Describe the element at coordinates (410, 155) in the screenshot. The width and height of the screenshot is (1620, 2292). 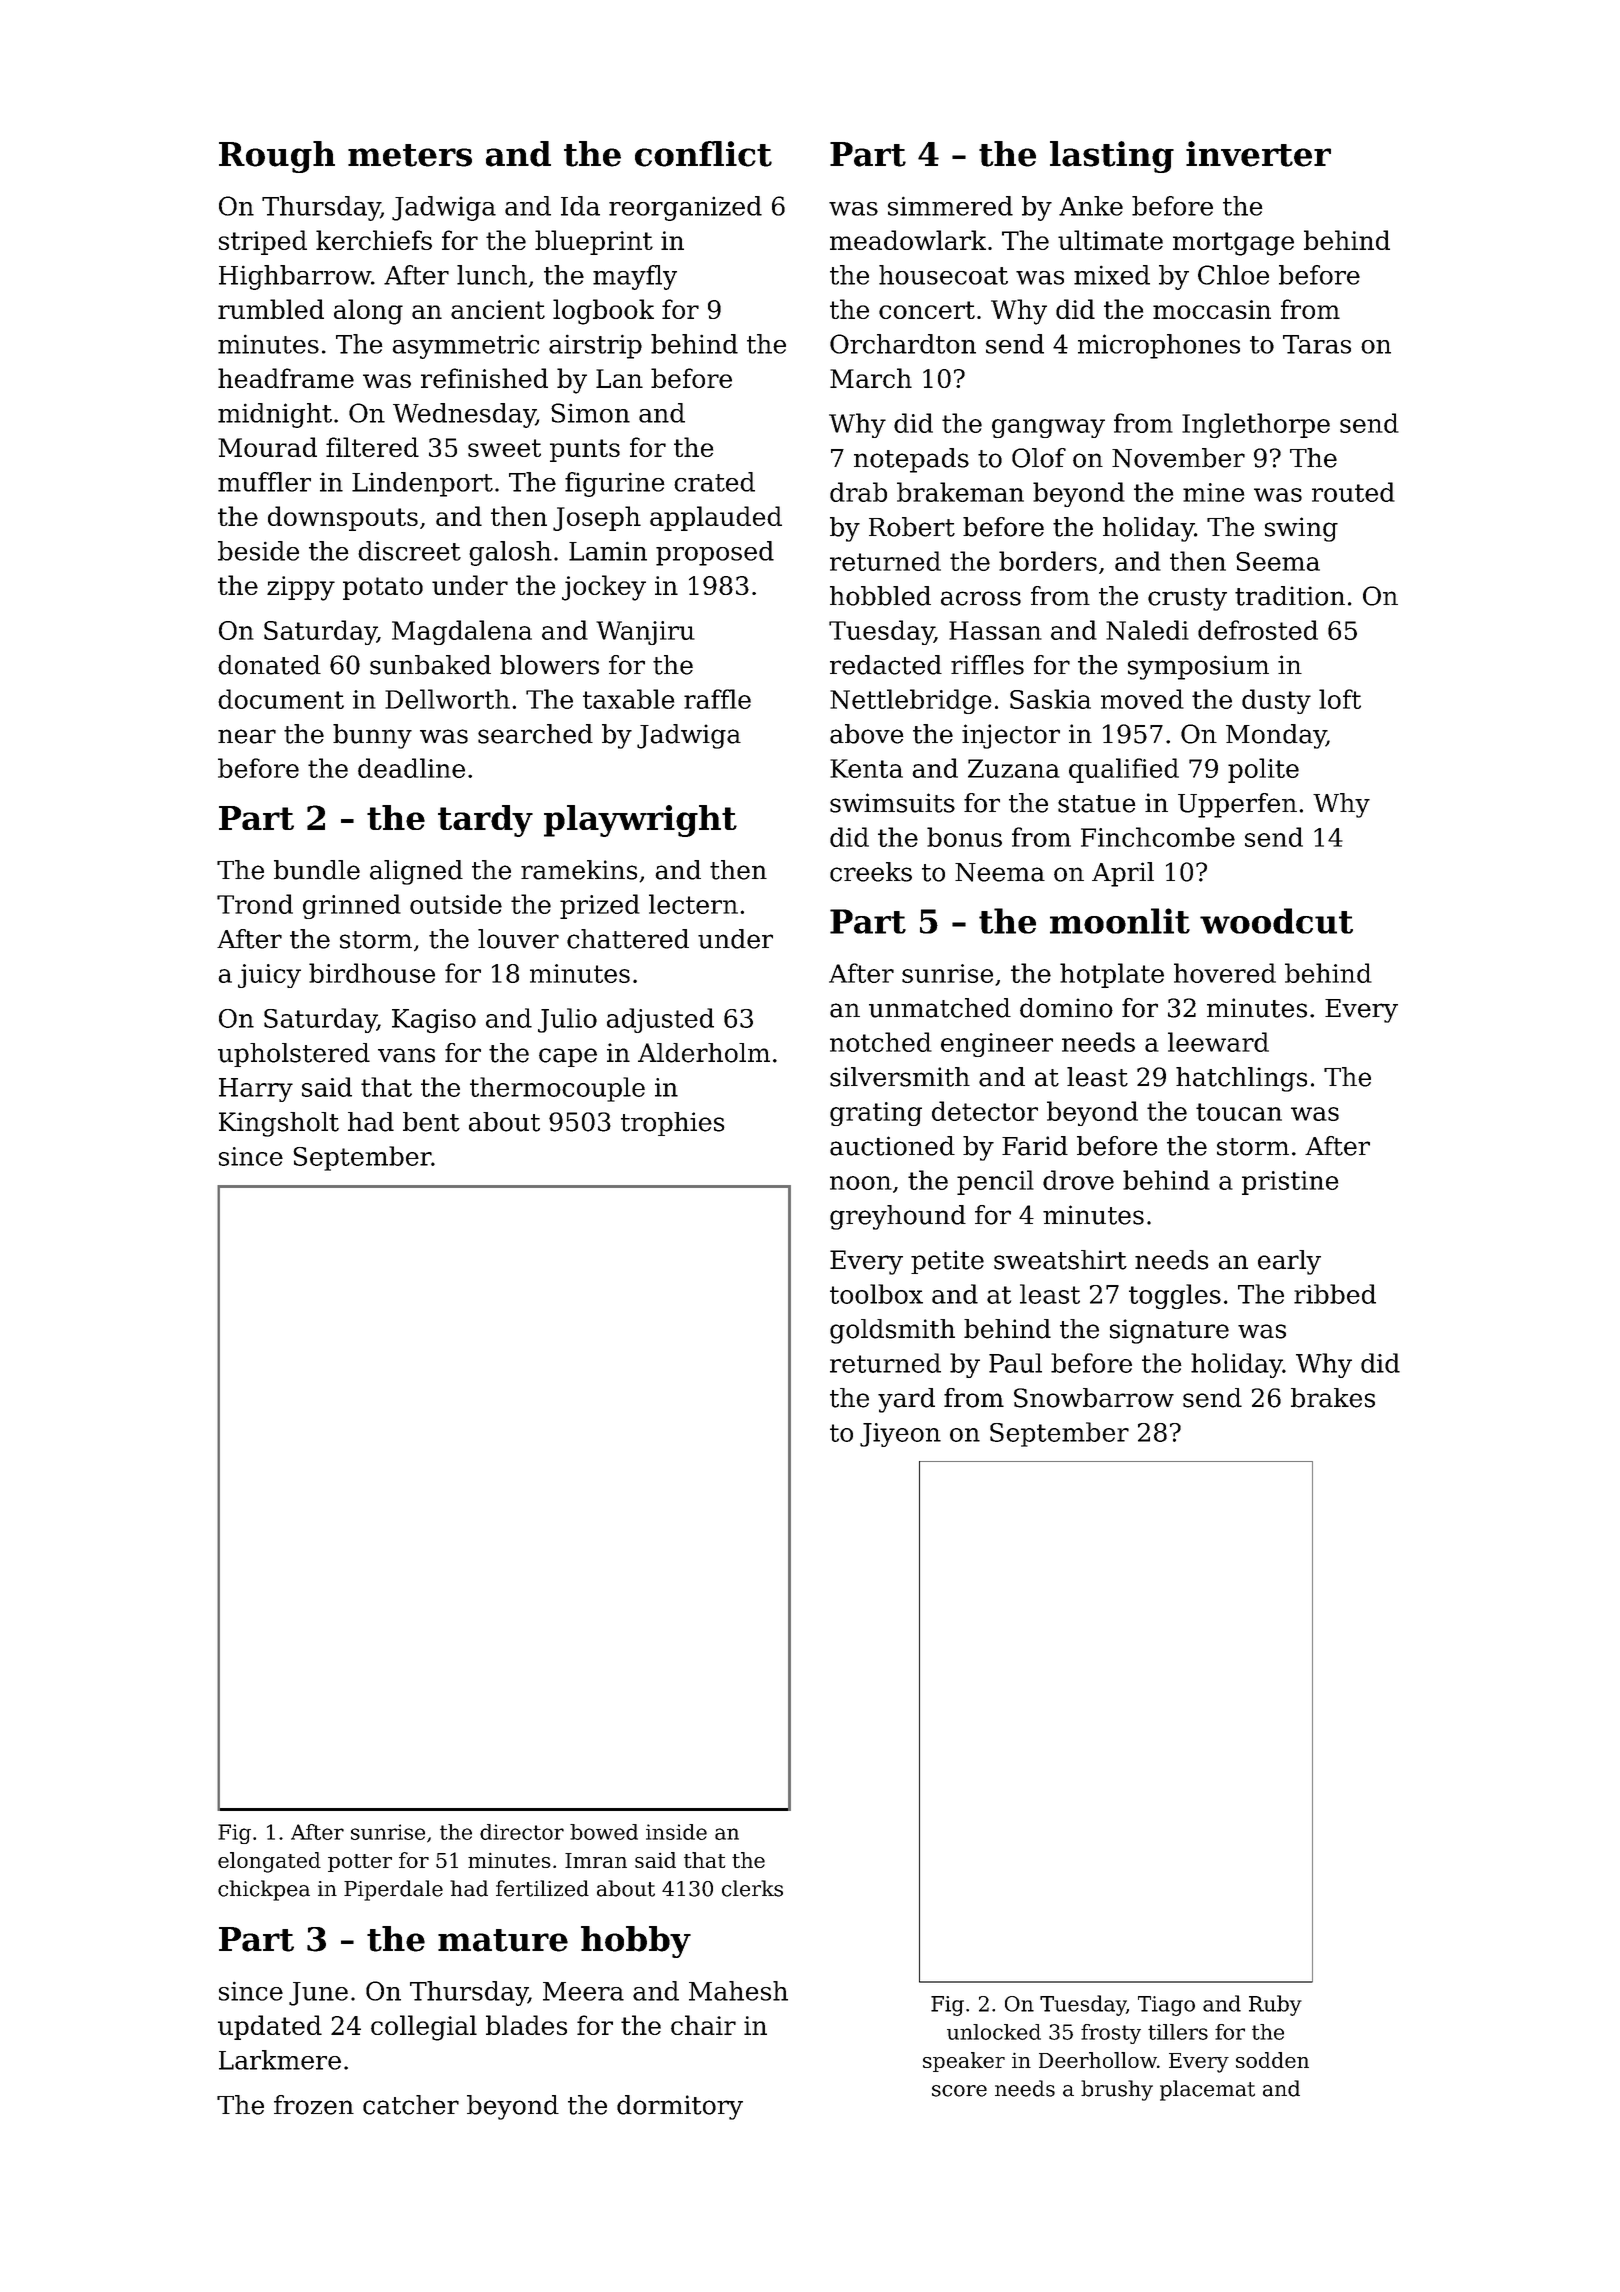
I see `meters` at that location.
